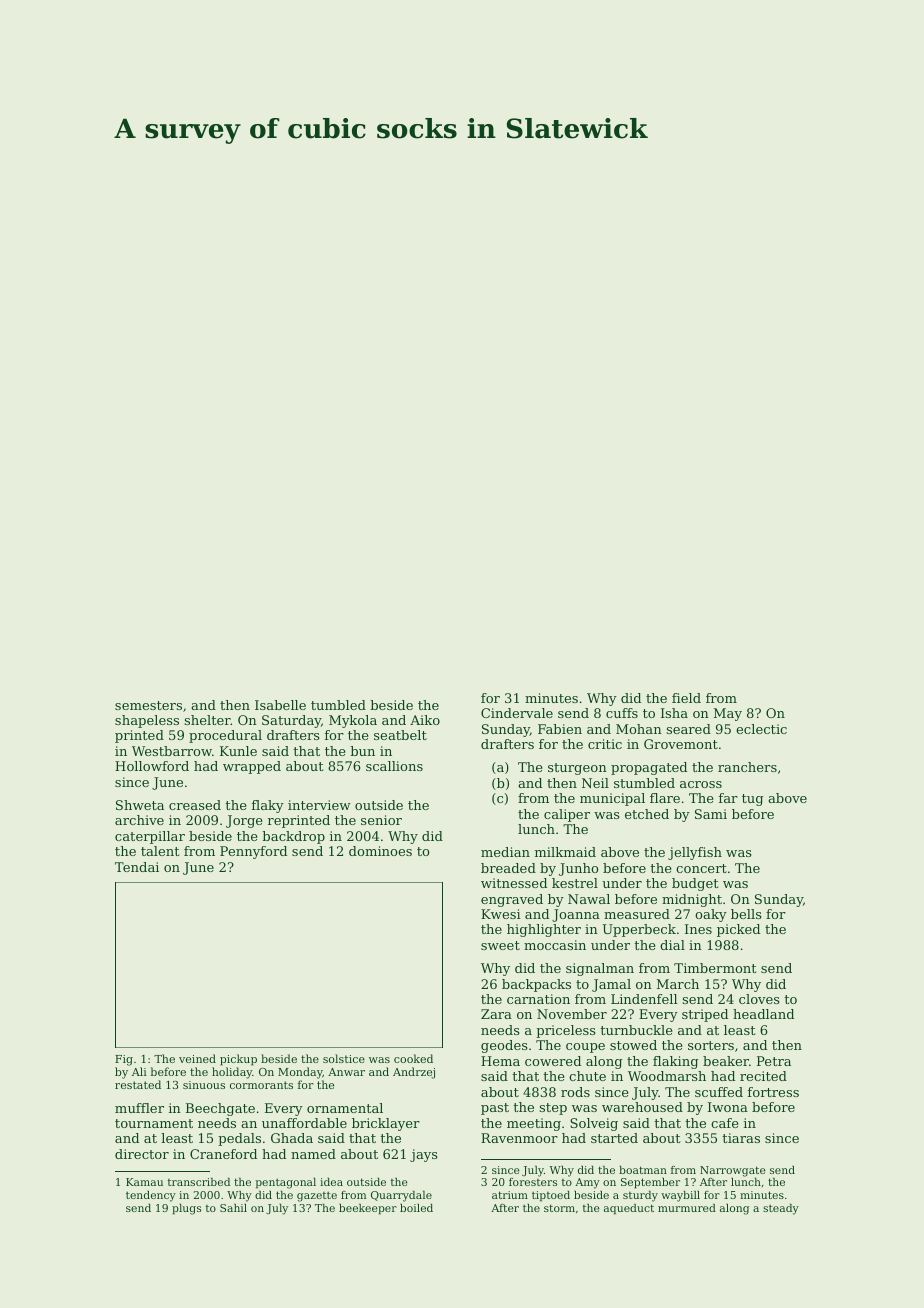  I want to click on tug, so click(752, 800).
